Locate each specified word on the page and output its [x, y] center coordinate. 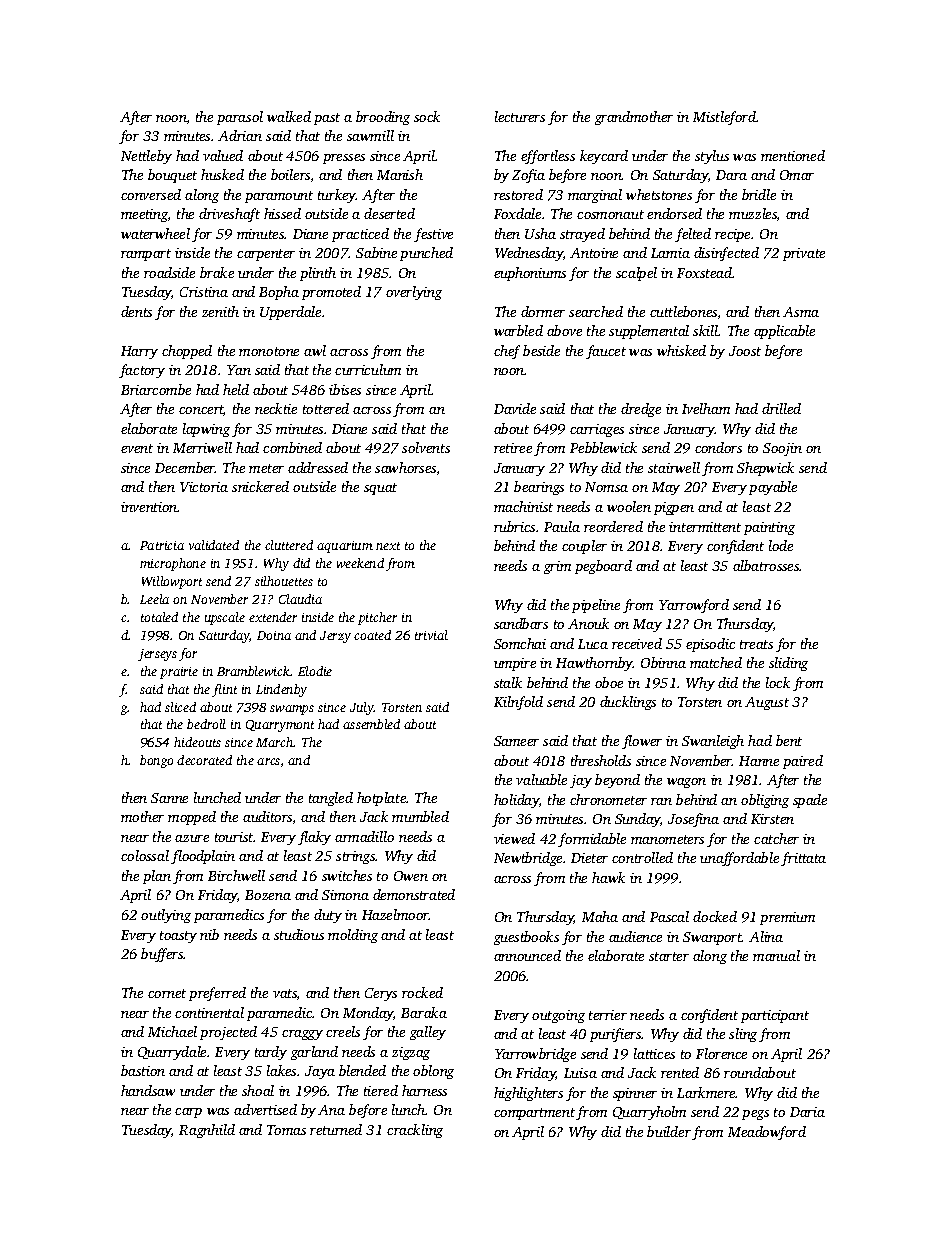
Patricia [162, 545]
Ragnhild [207, 1131]
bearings [539, 488]
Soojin [782, 449]
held [236, 389]
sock [427, 116]
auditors [267, 816]
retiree [513, 448]
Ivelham [706, 408]
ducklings [628, 703]
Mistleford [724, 118]
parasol [240, 118]
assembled [371, 724]
